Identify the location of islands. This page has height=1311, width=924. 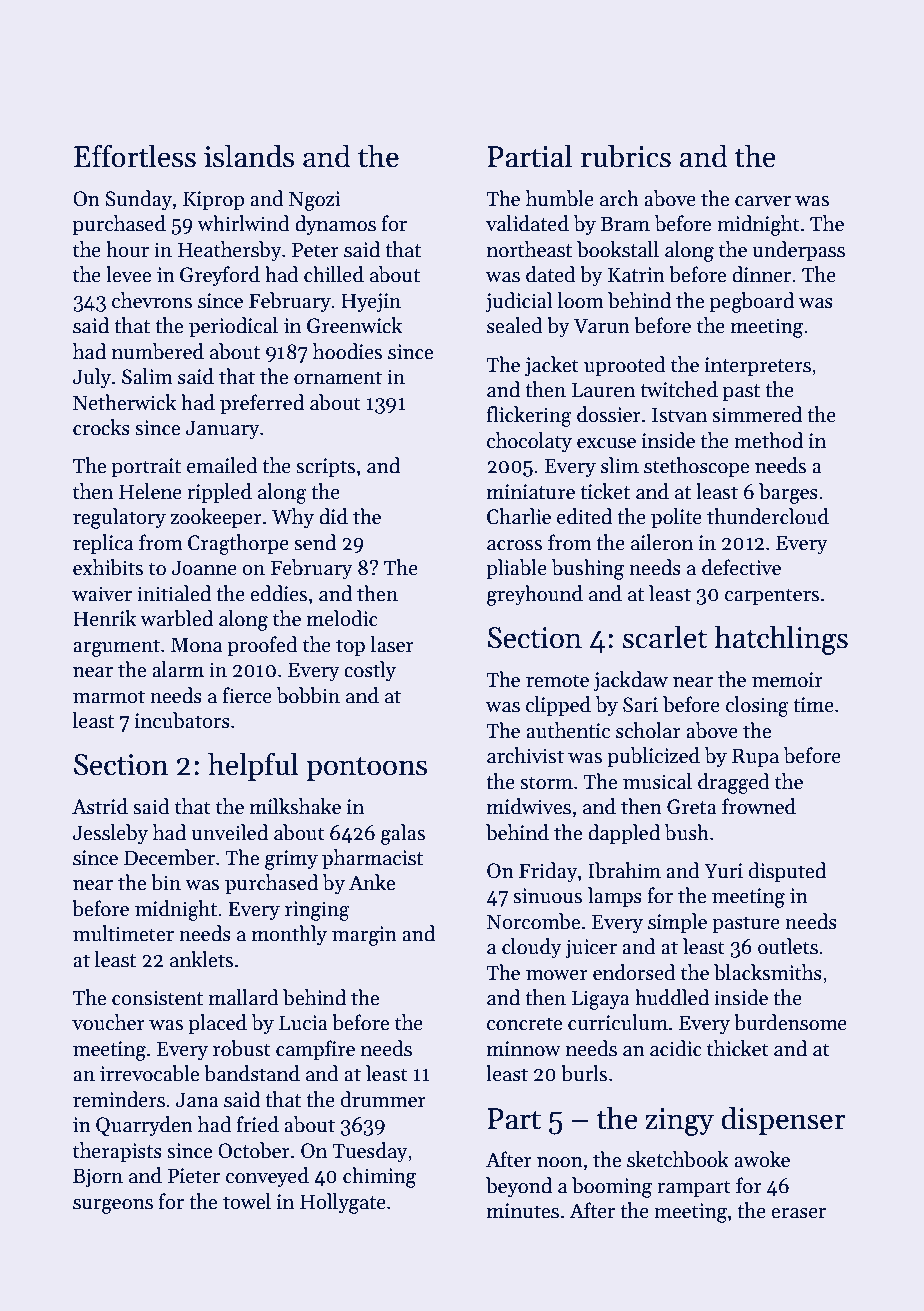
(249, 156).
